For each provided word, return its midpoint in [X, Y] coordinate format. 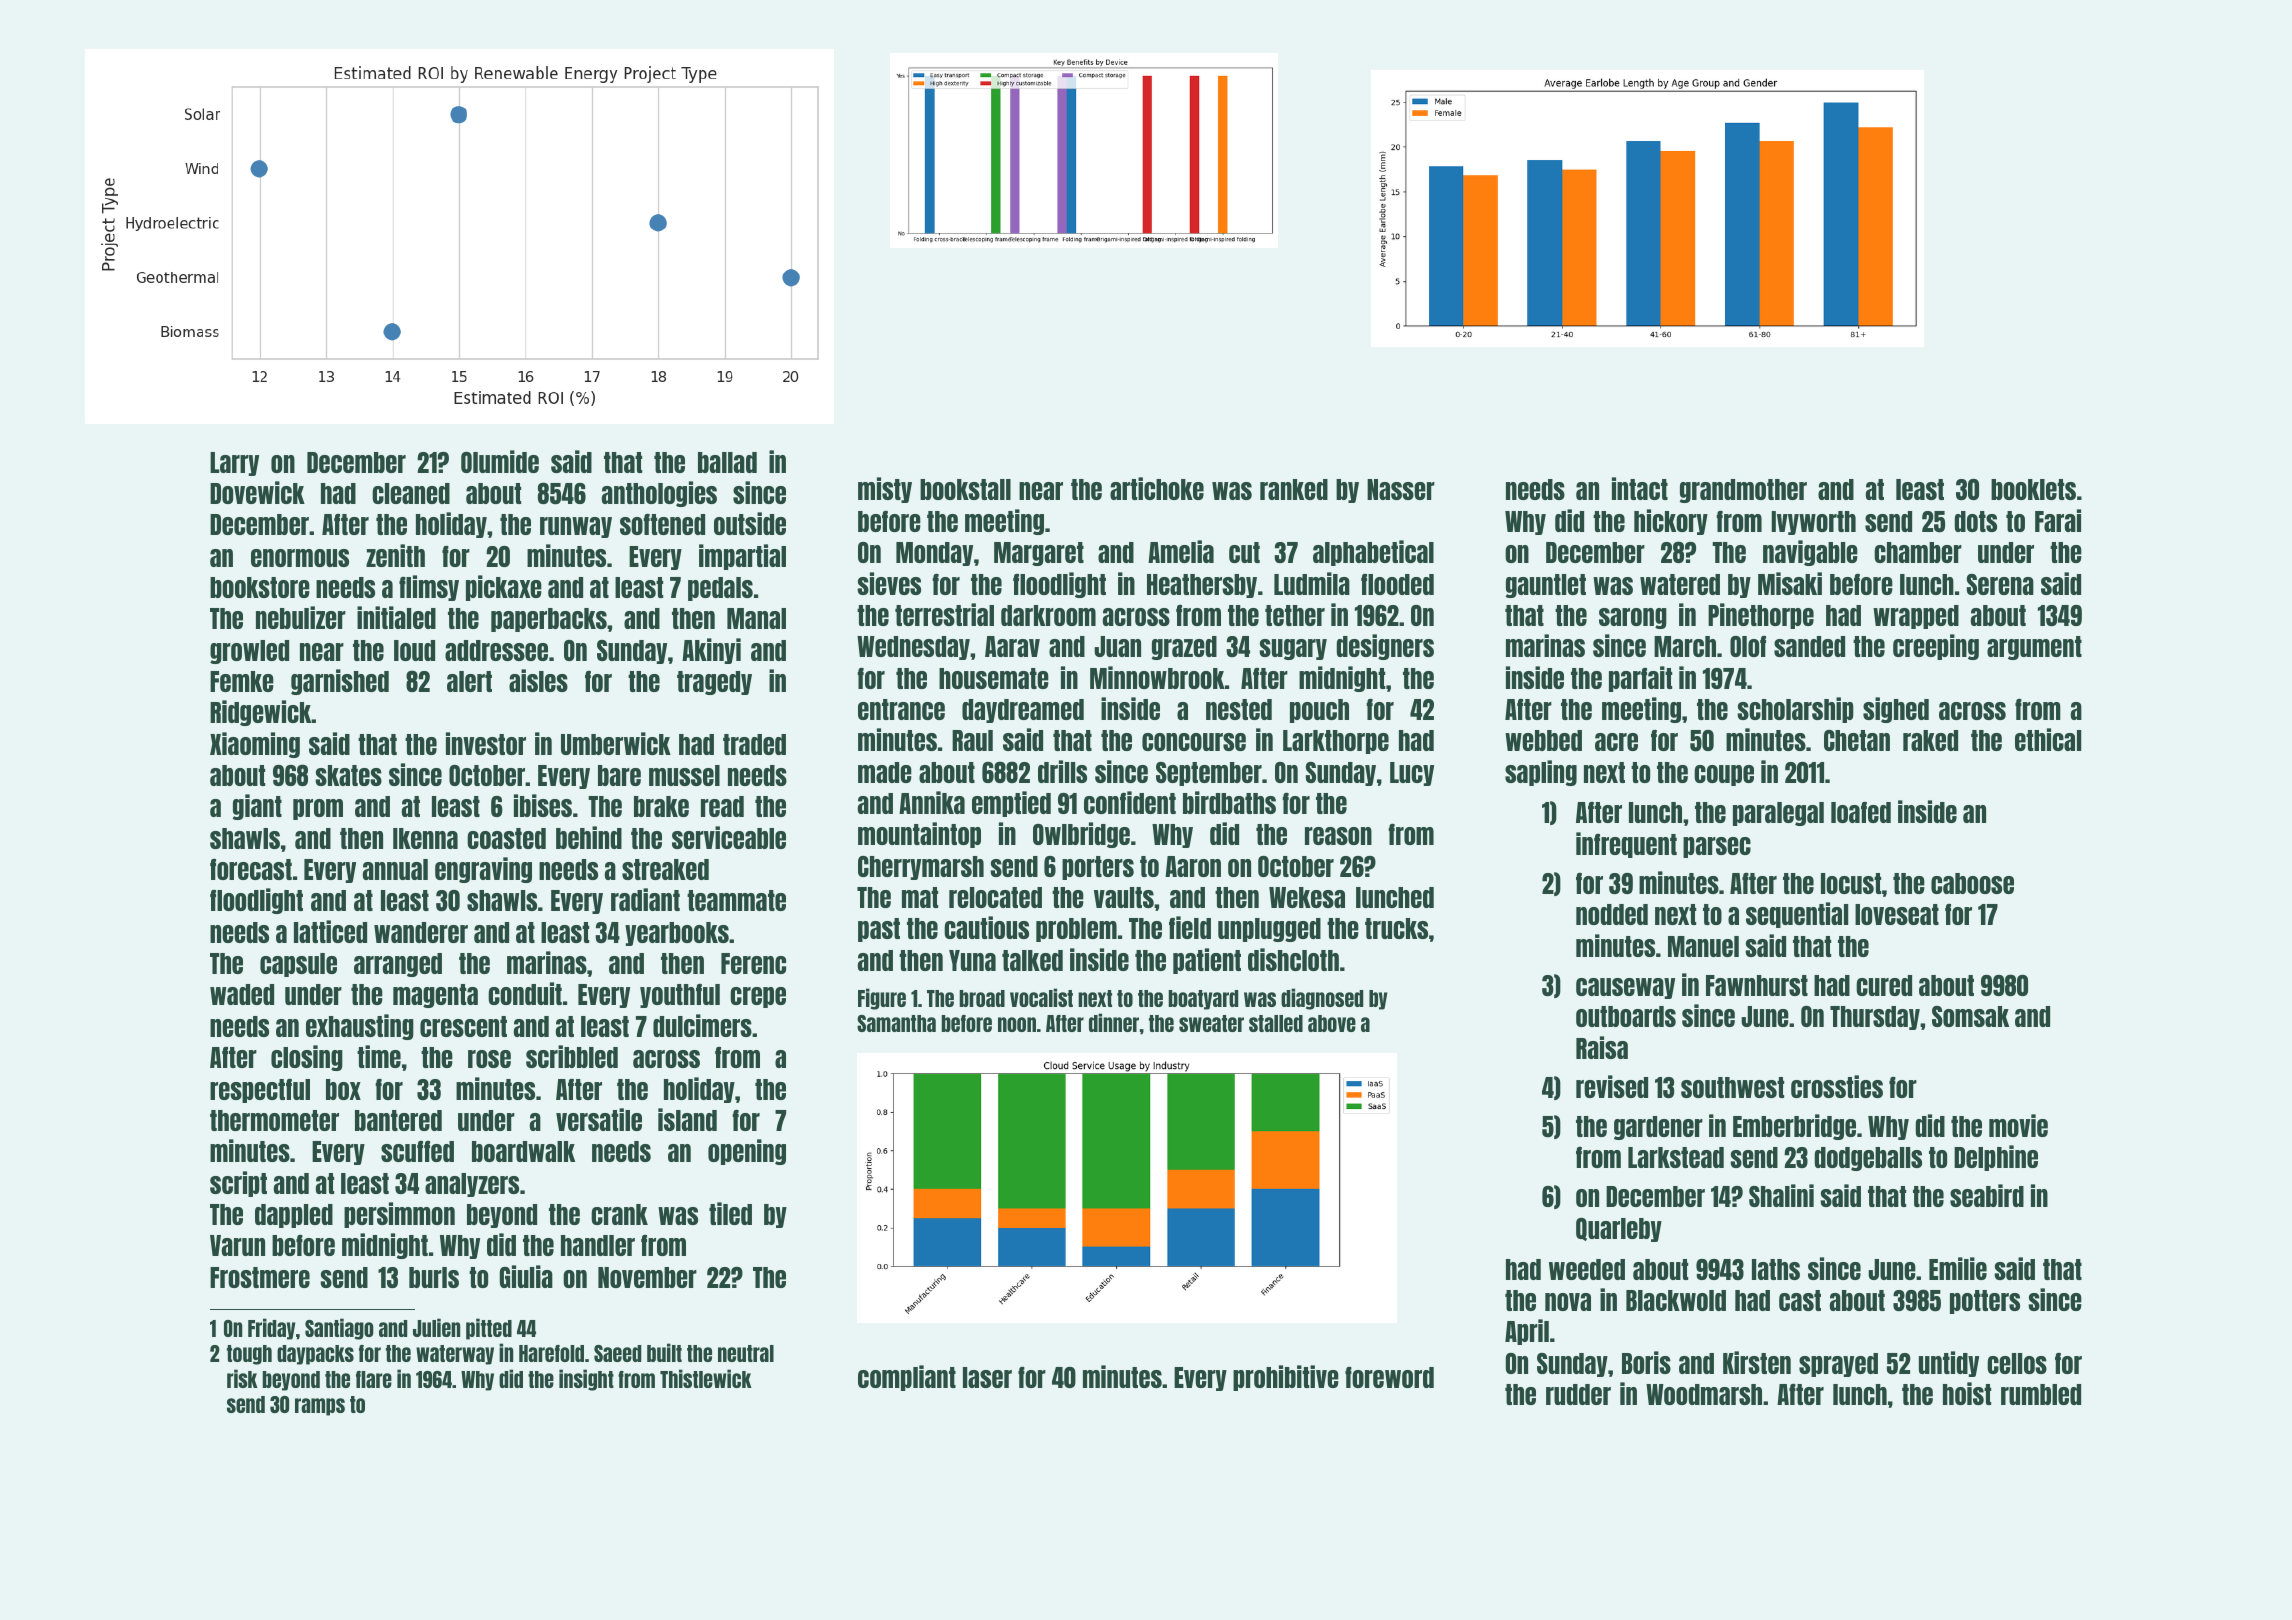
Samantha [896, 1023]
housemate [994, 678]
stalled [1276, 1023]
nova [1568, 1302]
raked [1930, 740]
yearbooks [677, 934]
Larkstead [1676, 1157]
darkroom [1048, 615]
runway [576, 527]
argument [2034, 648]
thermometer [274, 1120]
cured [1884, 985]
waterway [455, 1355]
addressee [496, 650]
